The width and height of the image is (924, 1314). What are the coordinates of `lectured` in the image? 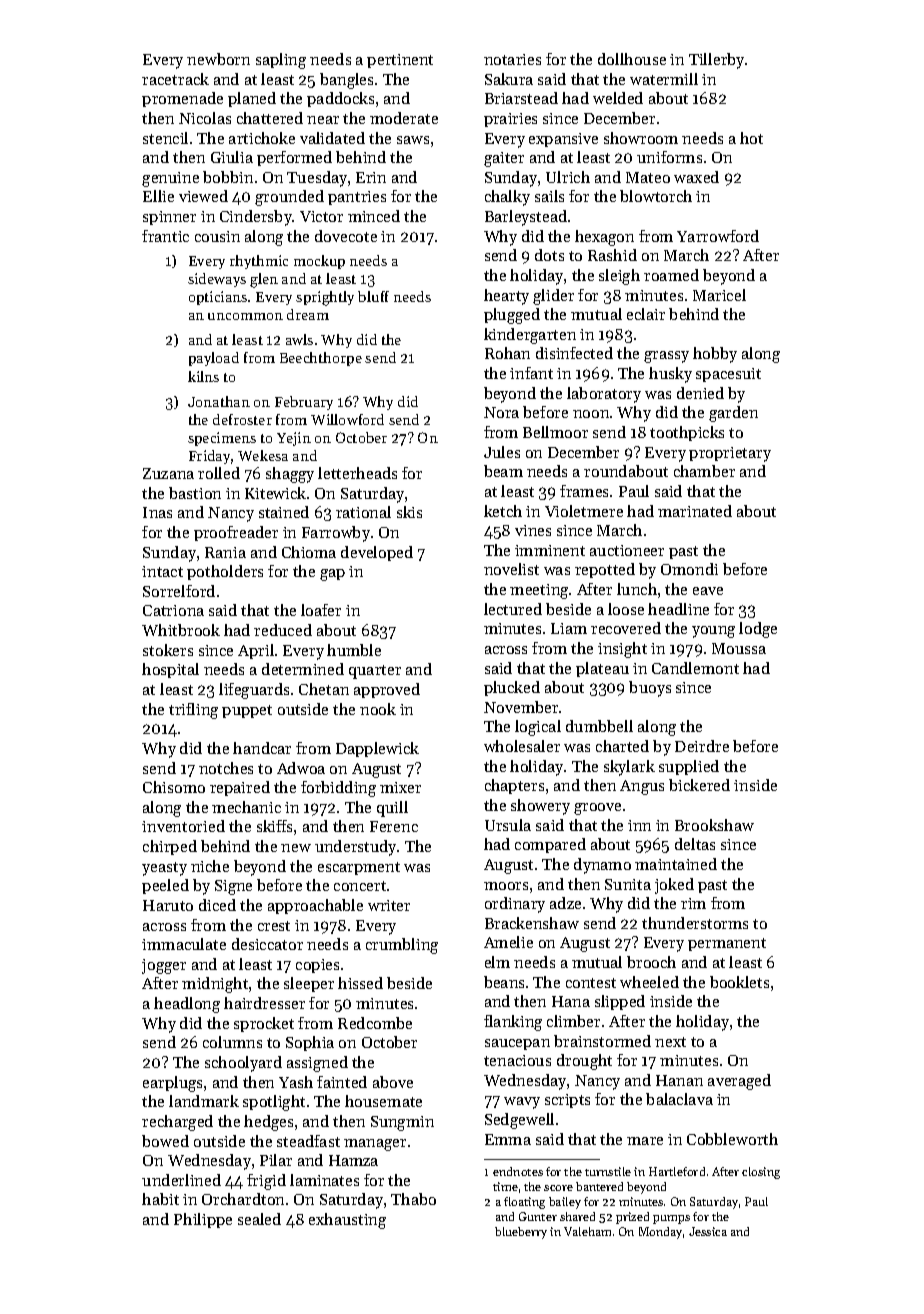 It's located at (513, 609).
